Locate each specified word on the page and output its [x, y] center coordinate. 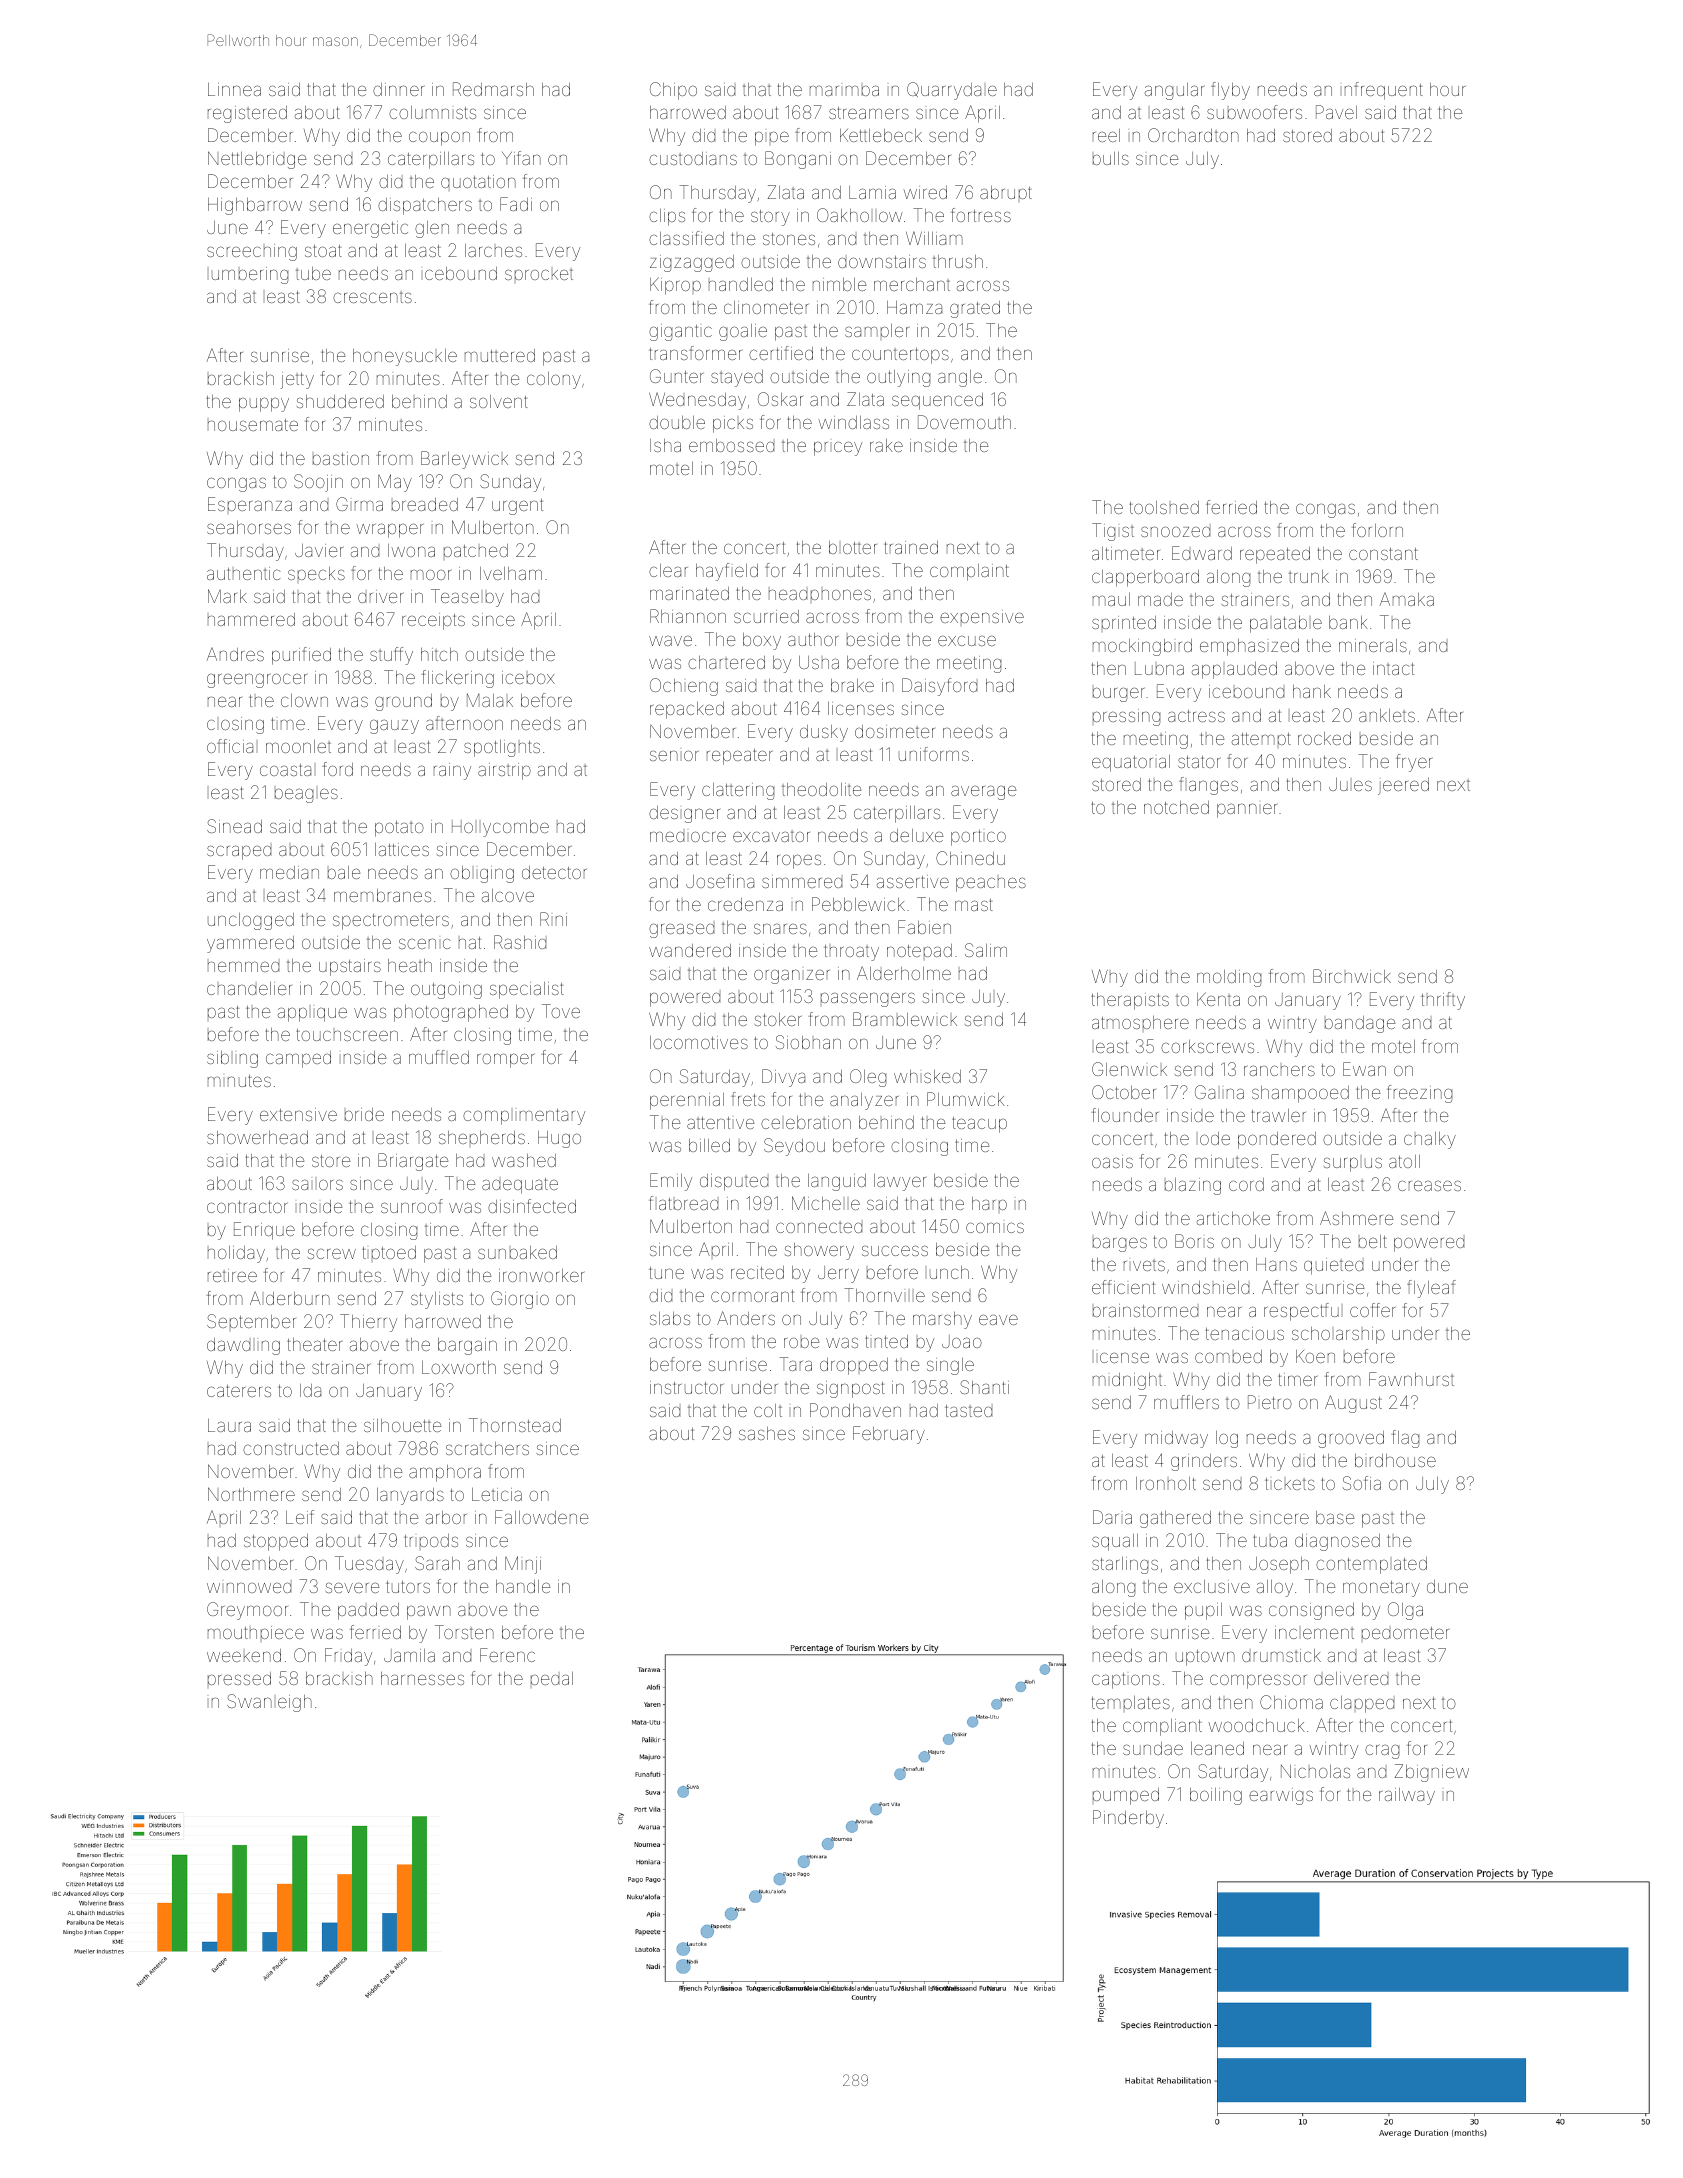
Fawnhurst [1411, 1379]
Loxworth [459, 1367]
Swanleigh [269, 1703]
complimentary [524, 1117]
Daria [1112, 1517]
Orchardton [1193, 135]
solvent [499, 401]
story [770, 218]
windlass [853, 422]
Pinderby [1128, 1819]
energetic [370, 229]
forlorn [1377, 530]
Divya [783, 1078]
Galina [1219, 1092]
